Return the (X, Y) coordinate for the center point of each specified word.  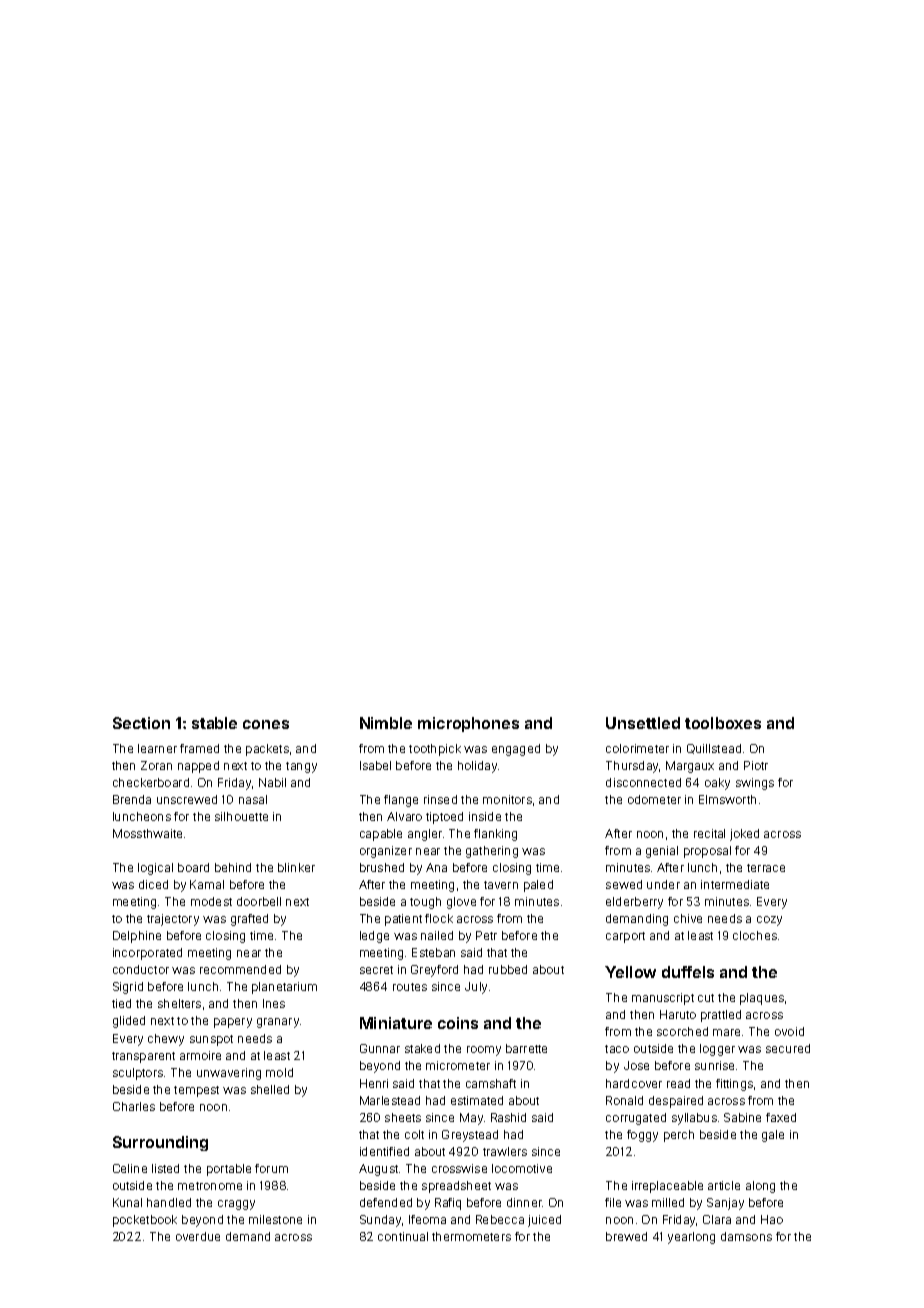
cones (266, 724)
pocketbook (145, 1221)
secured (788, 1048)
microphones (468, 724)
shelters (179, 1003)
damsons (746, 1236)
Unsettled (643, 723)
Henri (374, 1083)
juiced (544, 1221)
